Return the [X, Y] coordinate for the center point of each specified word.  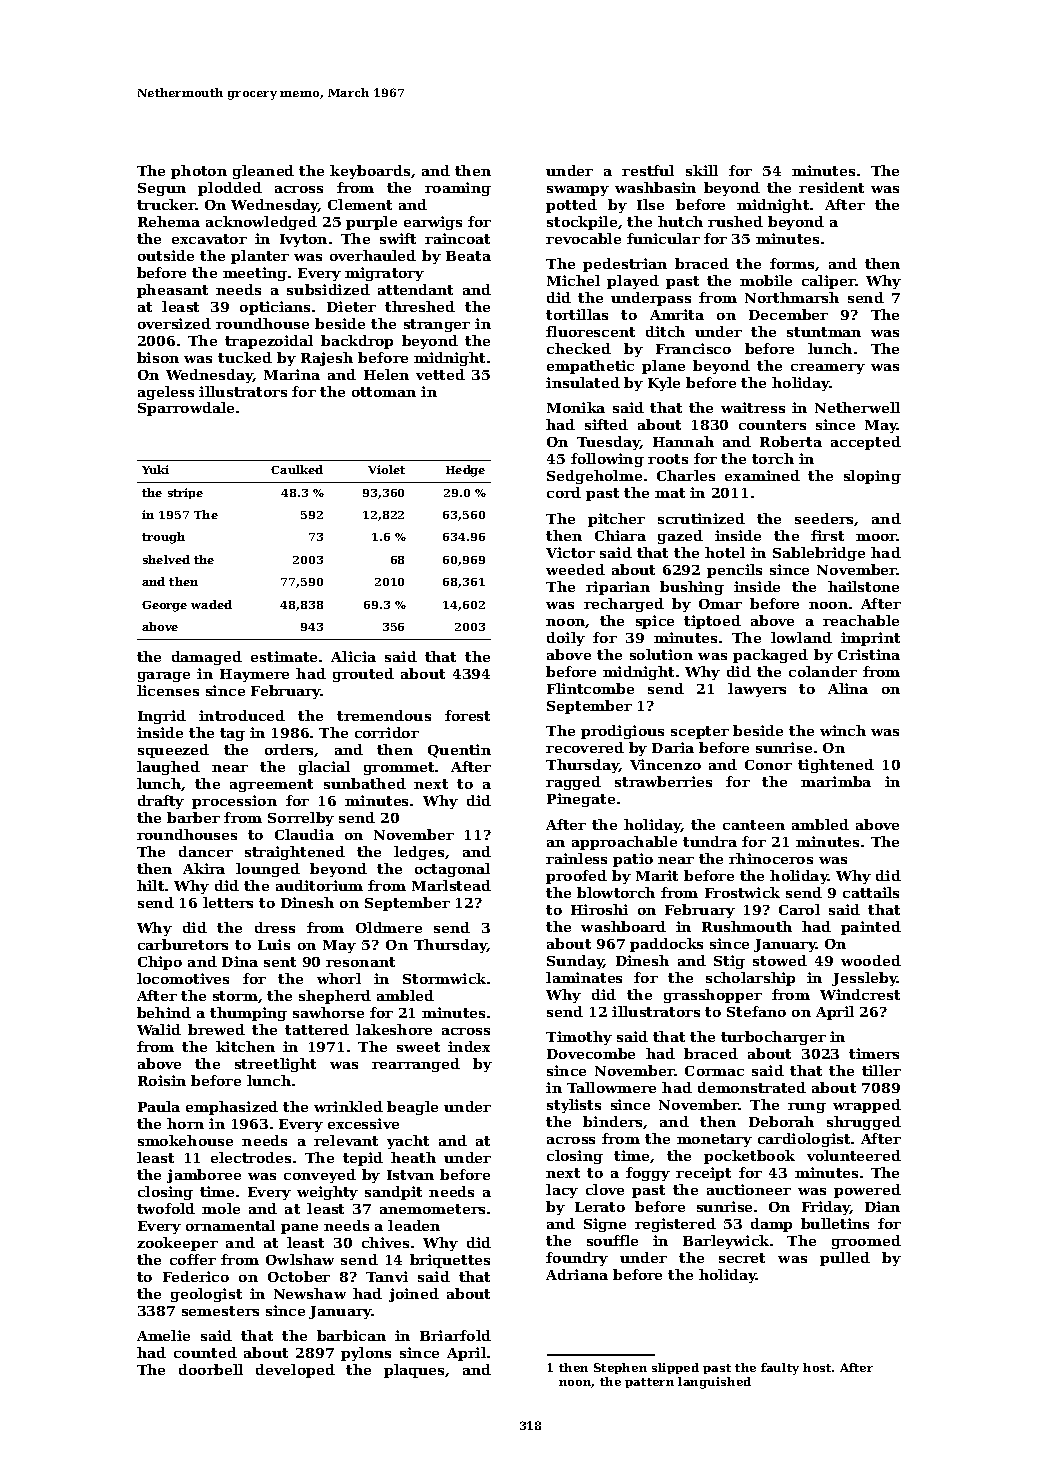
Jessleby [864, 979]
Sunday [575, 962]
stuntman [824, 332]
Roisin [162, 1080]
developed [295, 1371]
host [817, 1367]
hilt [150, 885]
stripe [185, 493]
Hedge [465, 471]
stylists [574, 1106]
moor [876, 537]
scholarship [750, 979]
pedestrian [625, 265]
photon [199, 172]
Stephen [620, 1368]
